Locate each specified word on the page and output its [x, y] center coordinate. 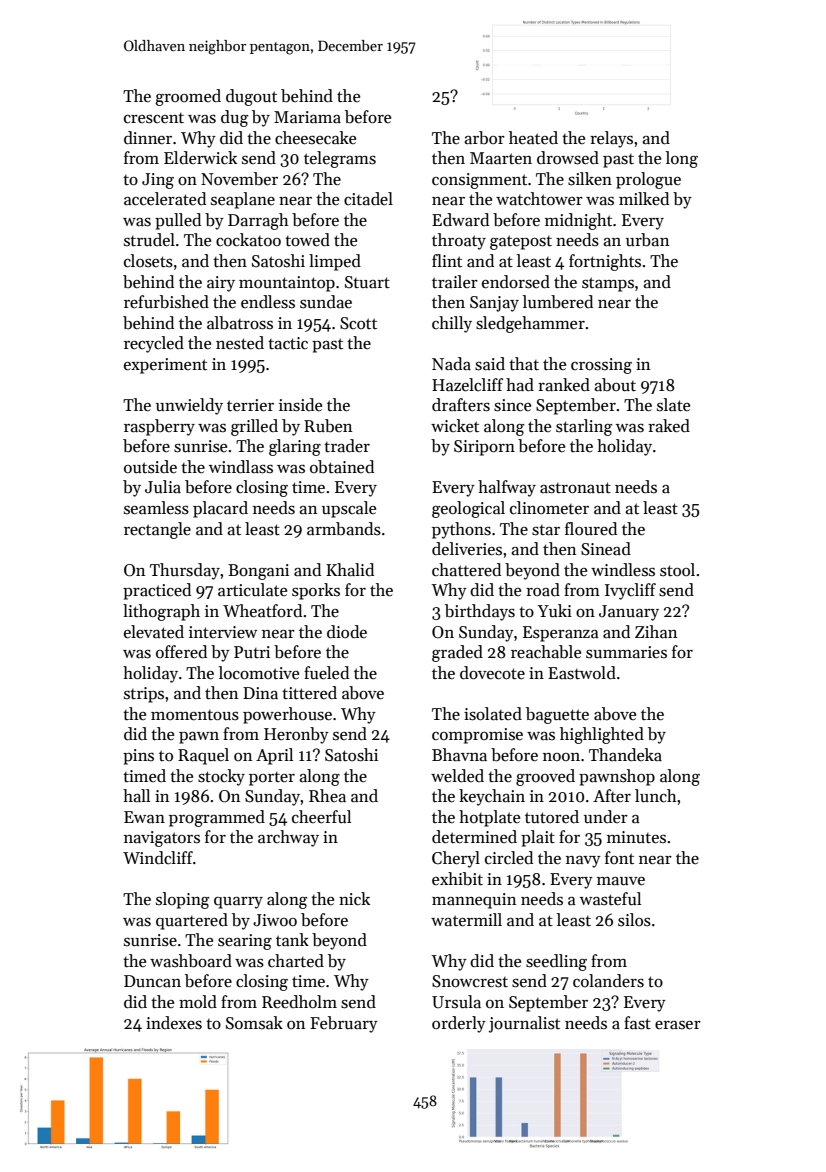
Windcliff [158, 858]
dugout [251, 97]
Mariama [307, 117]
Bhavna [459, 755]
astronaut [575, 488]
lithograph [161, 612]
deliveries [467, 549]
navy [583, 862]
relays [611, 139]
